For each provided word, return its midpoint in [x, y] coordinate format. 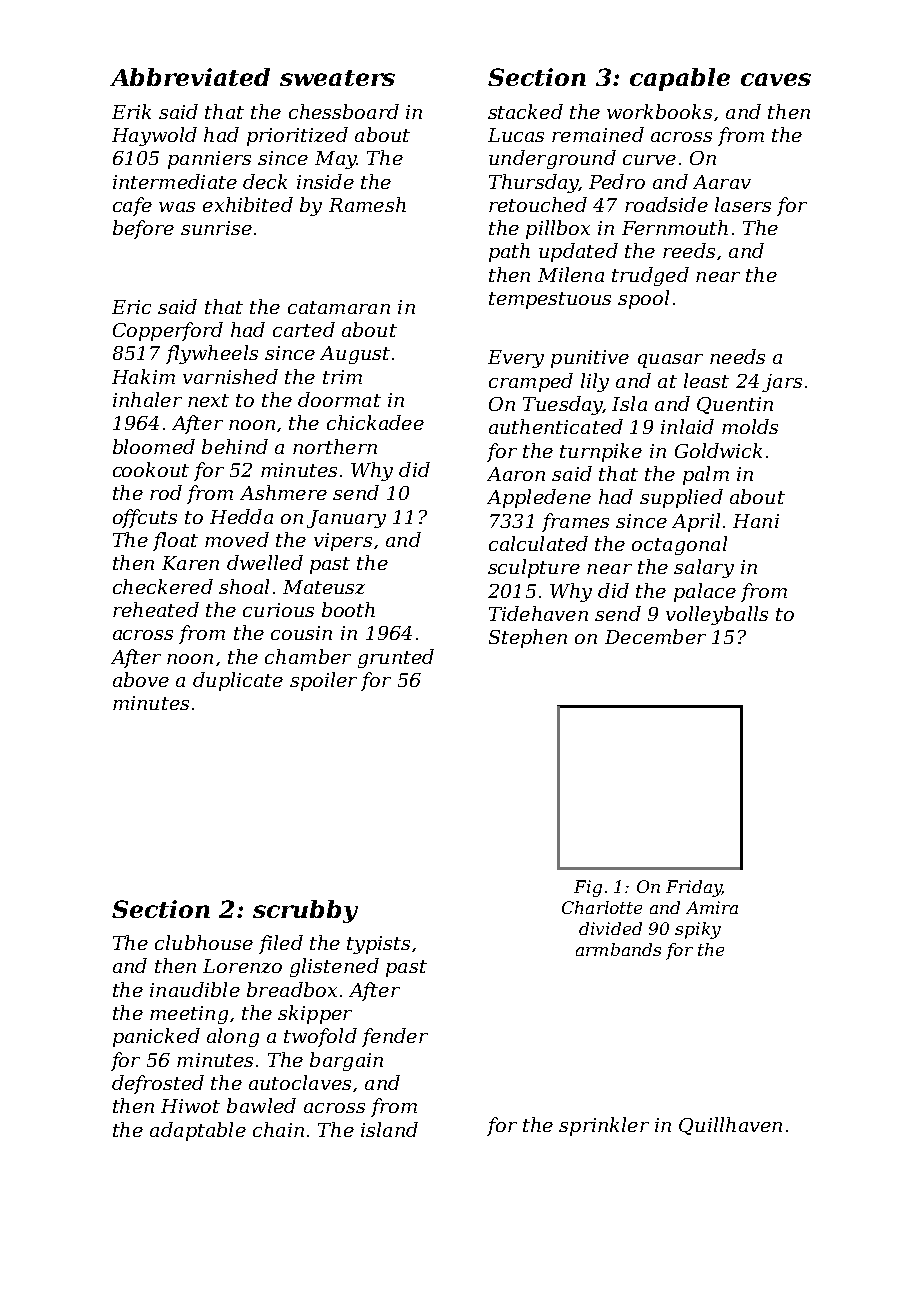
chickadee [375, 422]
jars [782, 383]
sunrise [216, 228]
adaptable [198, 1131]
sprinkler [604, 1126]
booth [348, 609]
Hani [756, 521]
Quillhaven [730, 1126]
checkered [163, 586]
